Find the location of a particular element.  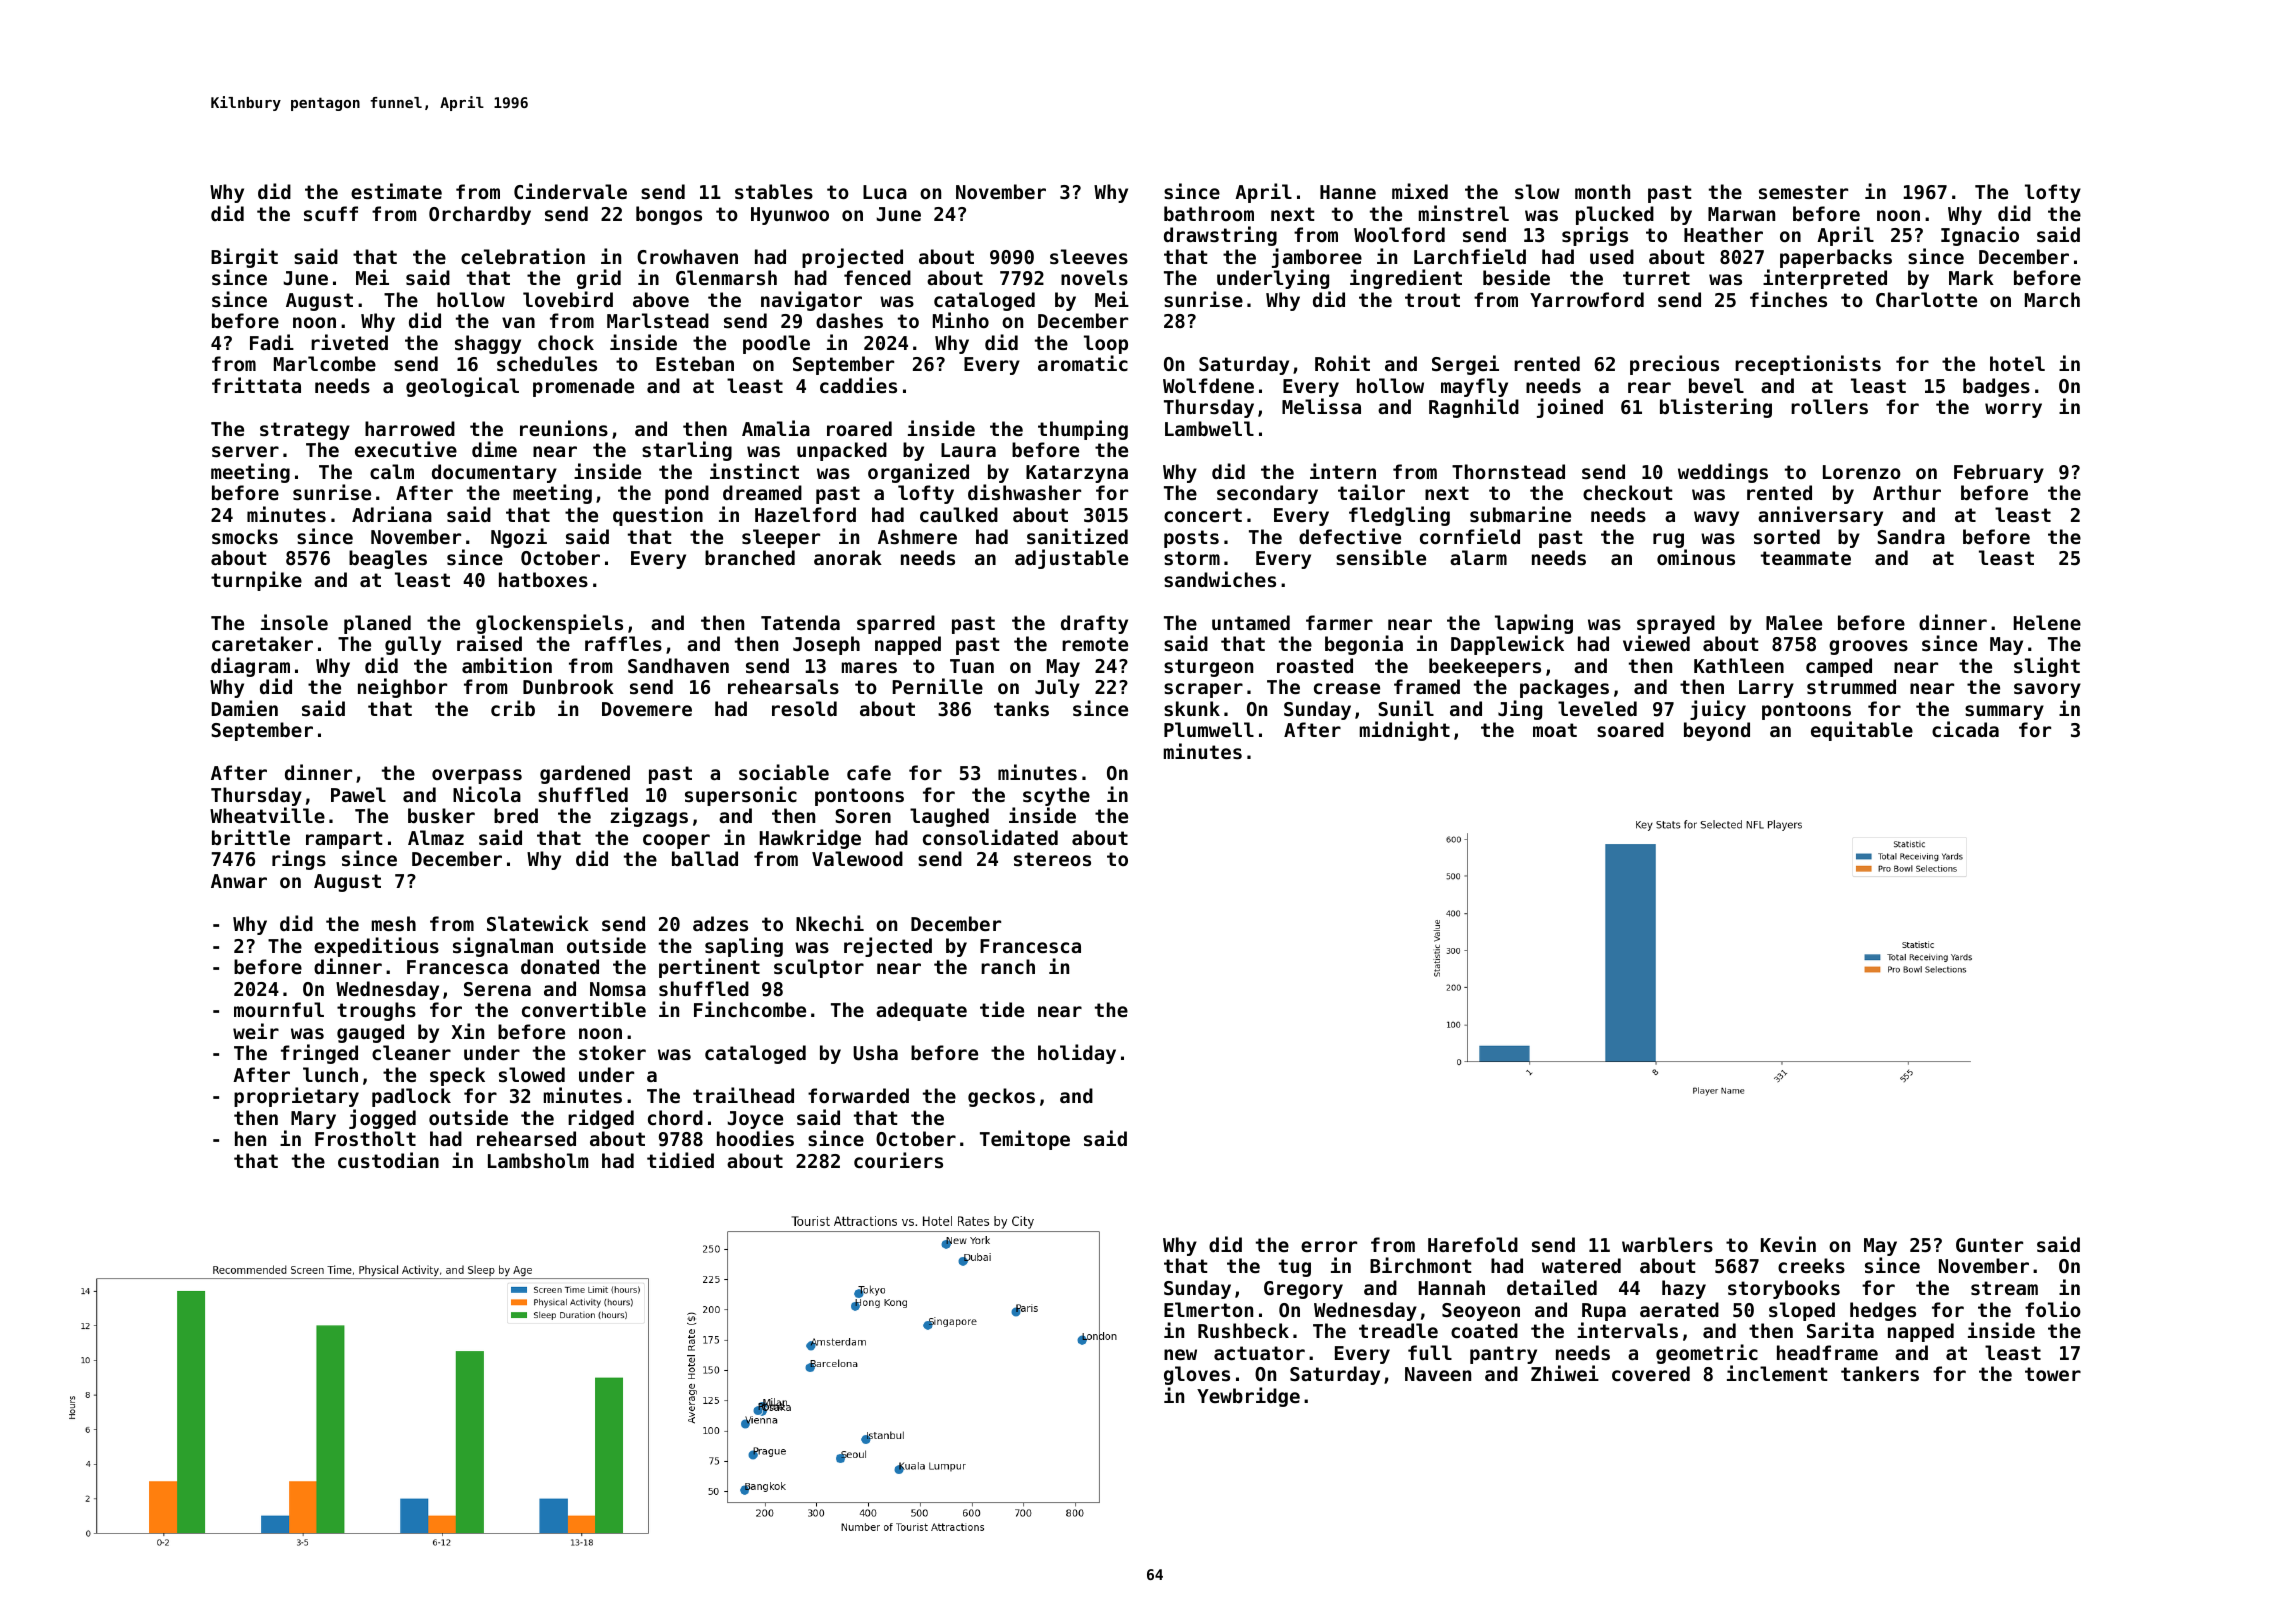

custodian is located at coordinates (388, 1160).
